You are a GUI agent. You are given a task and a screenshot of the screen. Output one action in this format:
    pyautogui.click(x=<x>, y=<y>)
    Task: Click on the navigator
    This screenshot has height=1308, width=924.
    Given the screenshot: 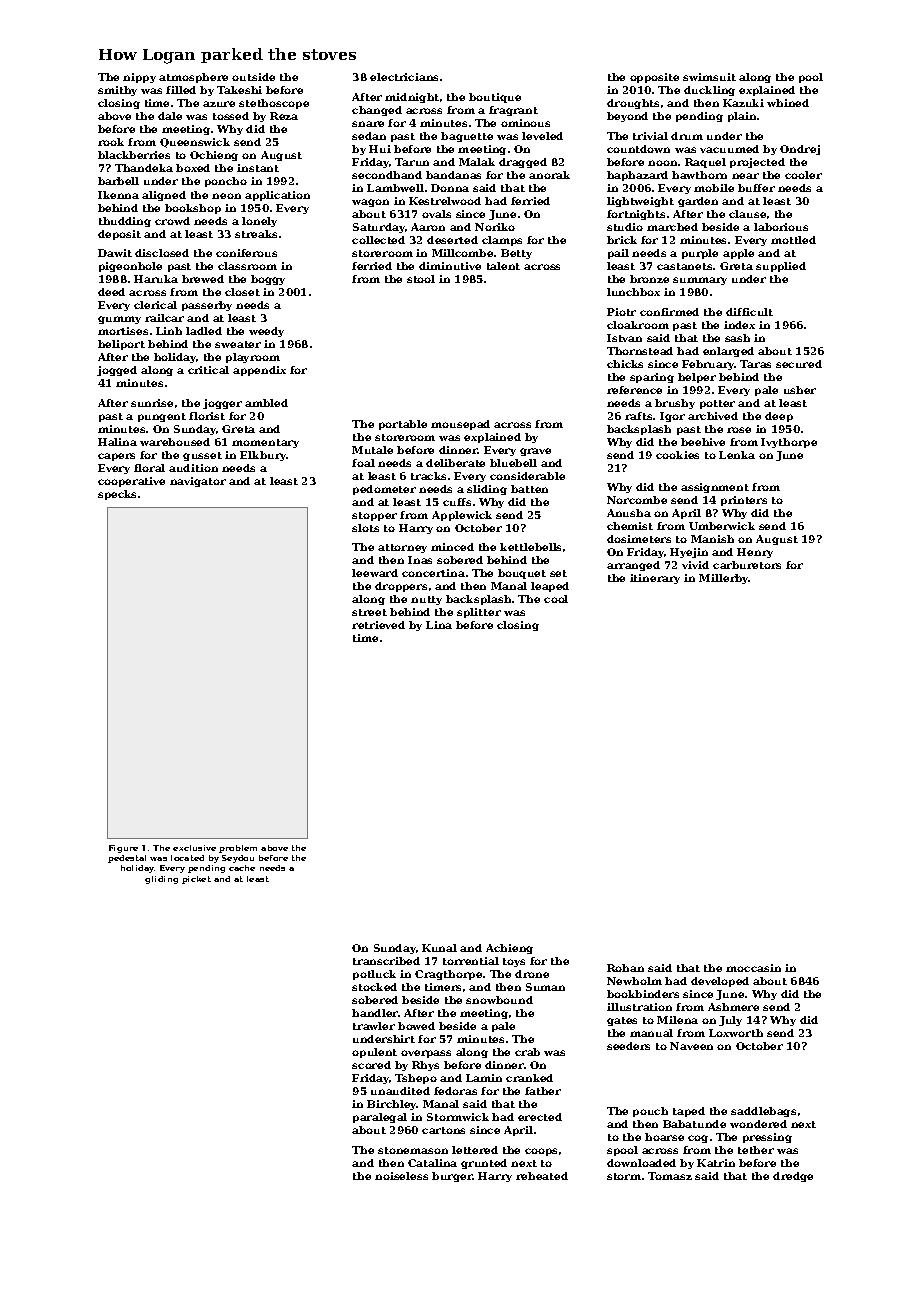 What is the action you would take?
    pyautogui.click(x=198, y=482)
